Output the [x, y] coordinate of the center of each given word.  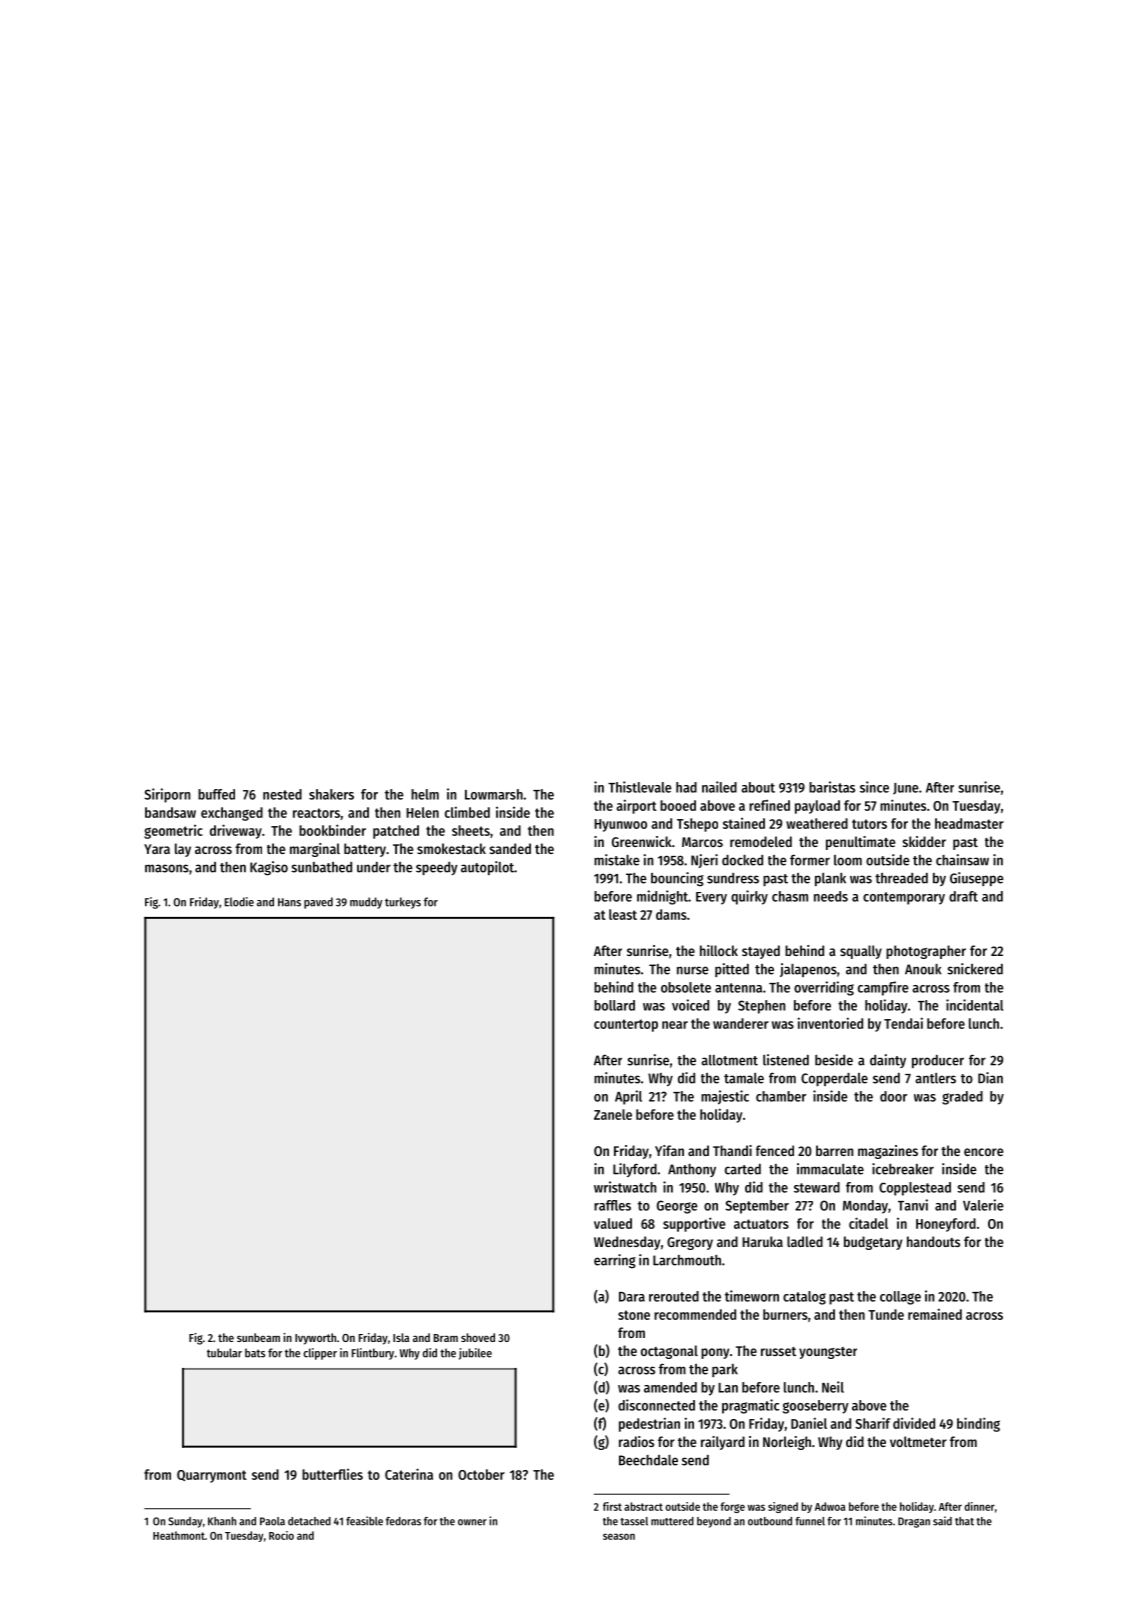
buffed [216, 794]
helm [425, 794]
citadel [868, 1223]
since [874, 787]
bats [255, 1353]
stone [634, 1315]
